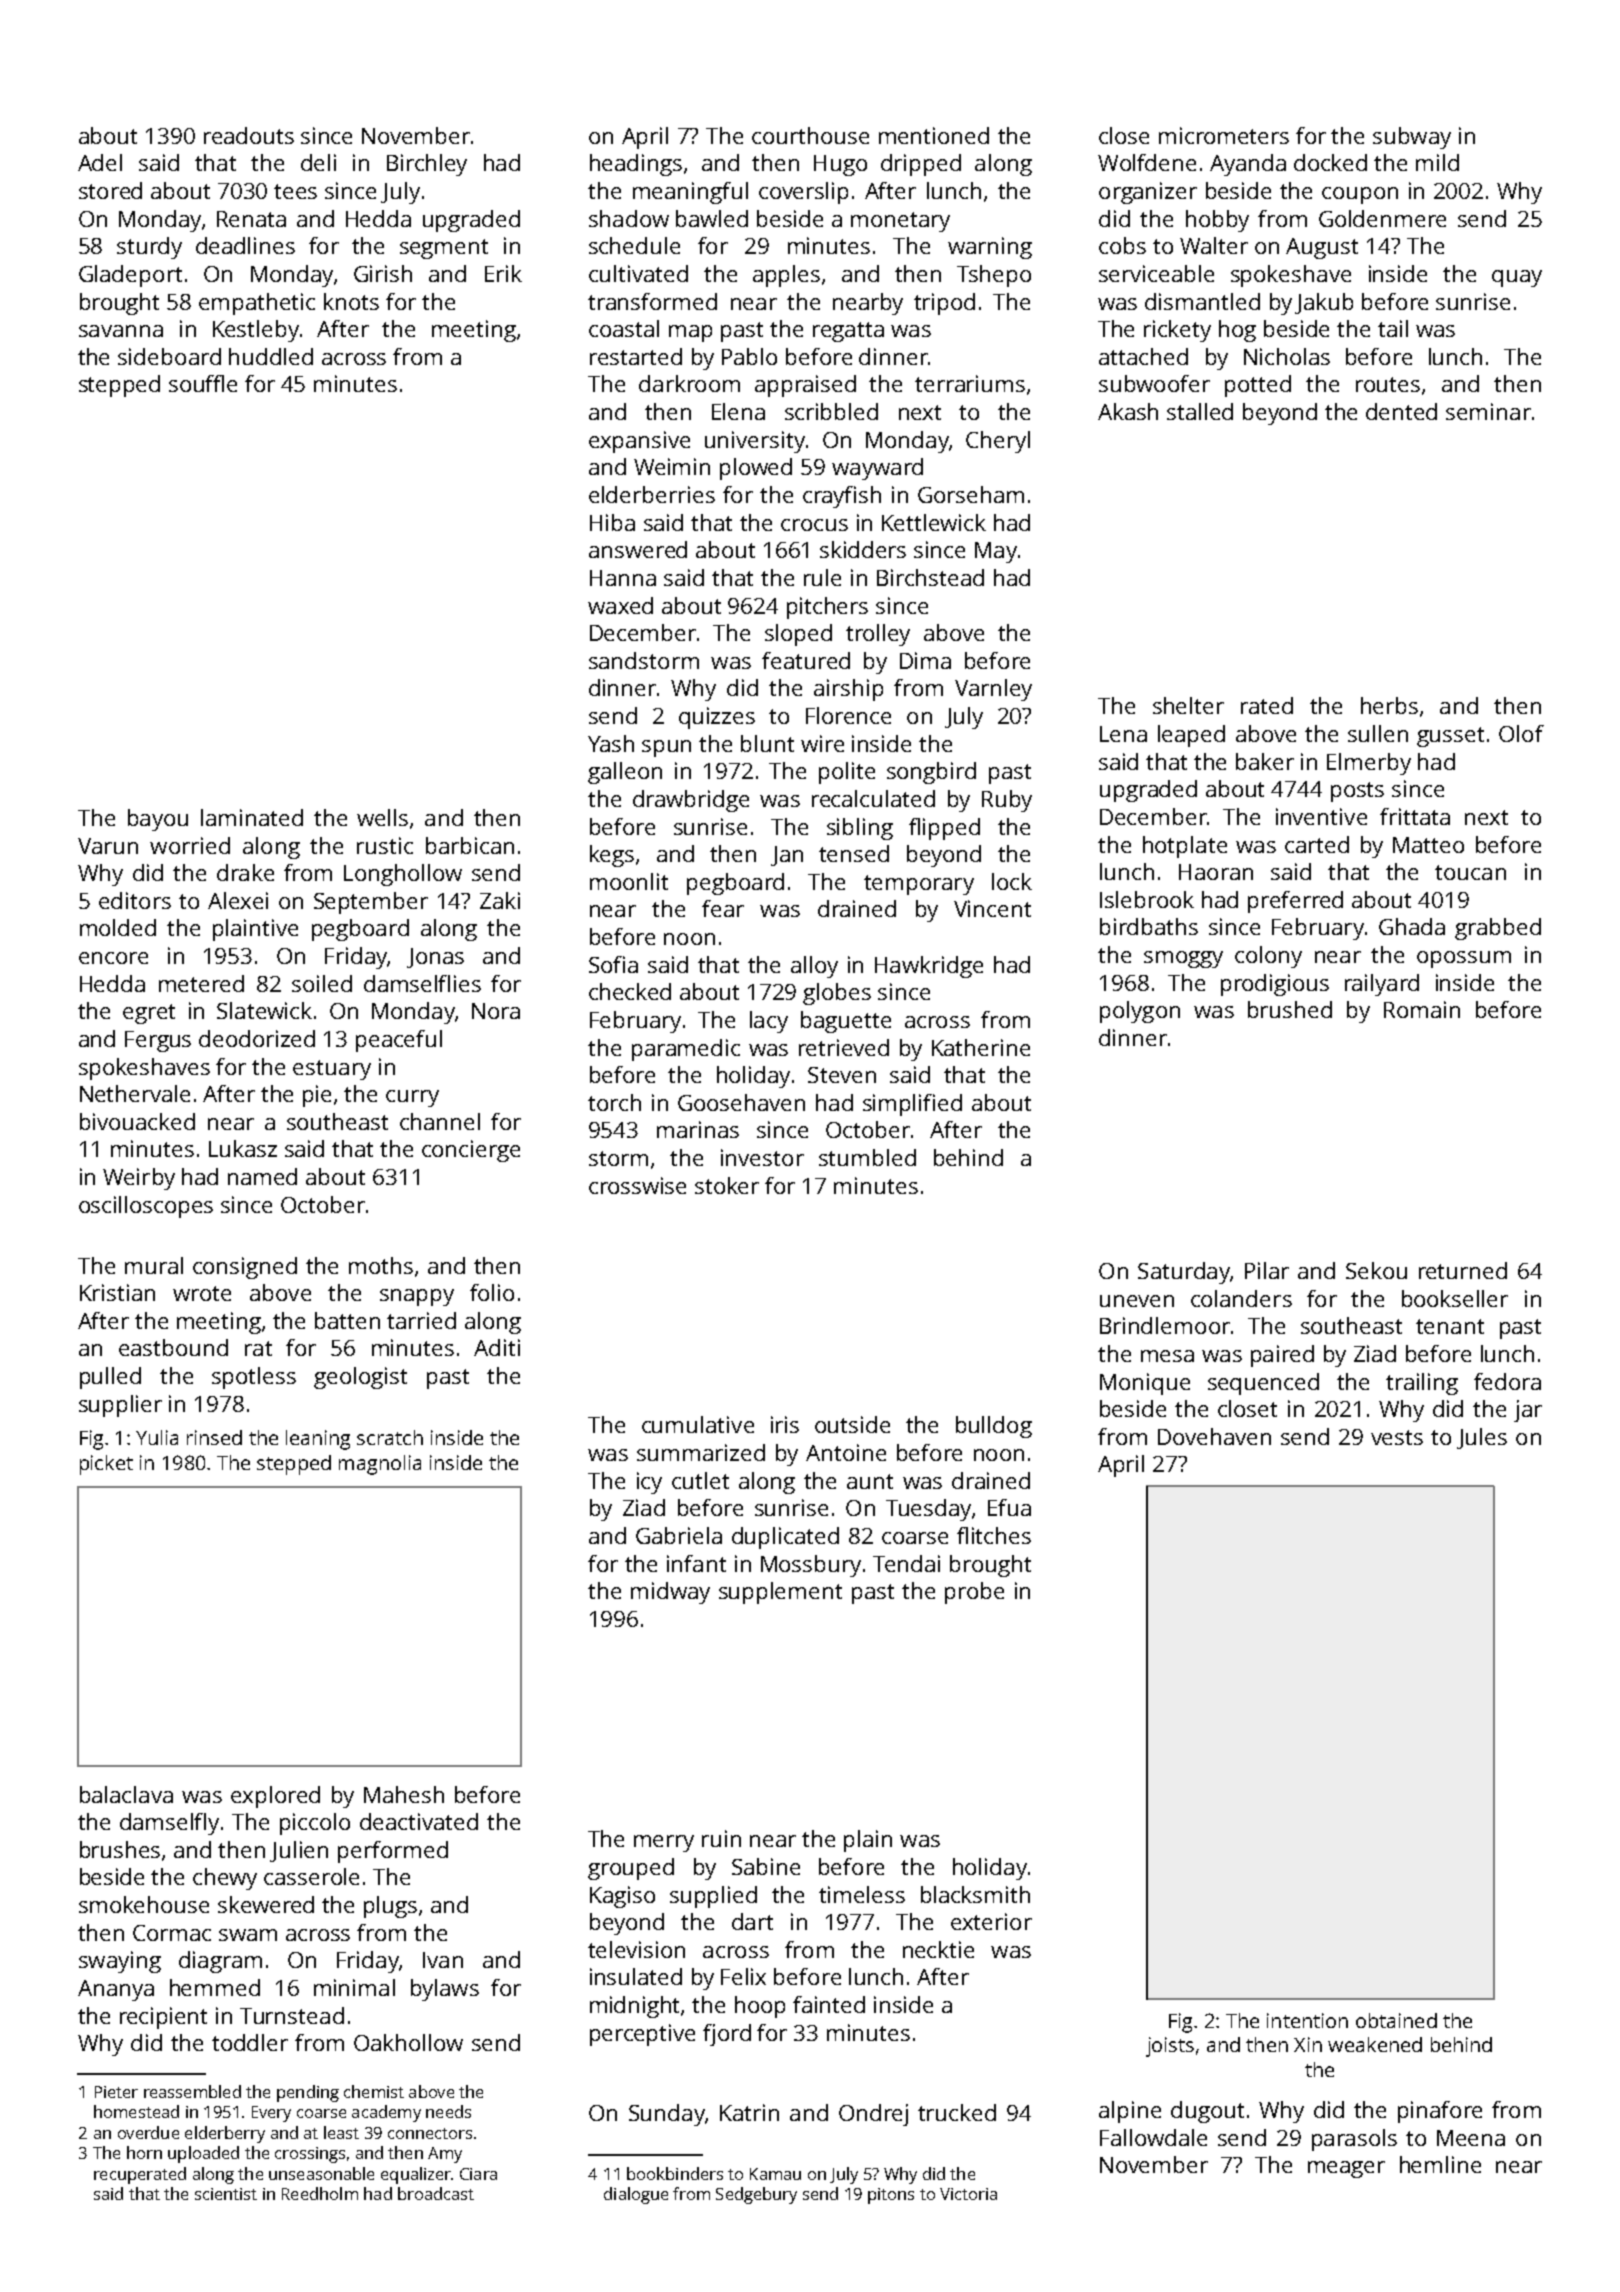  What do you see at coordinates (712, 218) in the document?
I see `bawled` at bounding box center [712, 218].
